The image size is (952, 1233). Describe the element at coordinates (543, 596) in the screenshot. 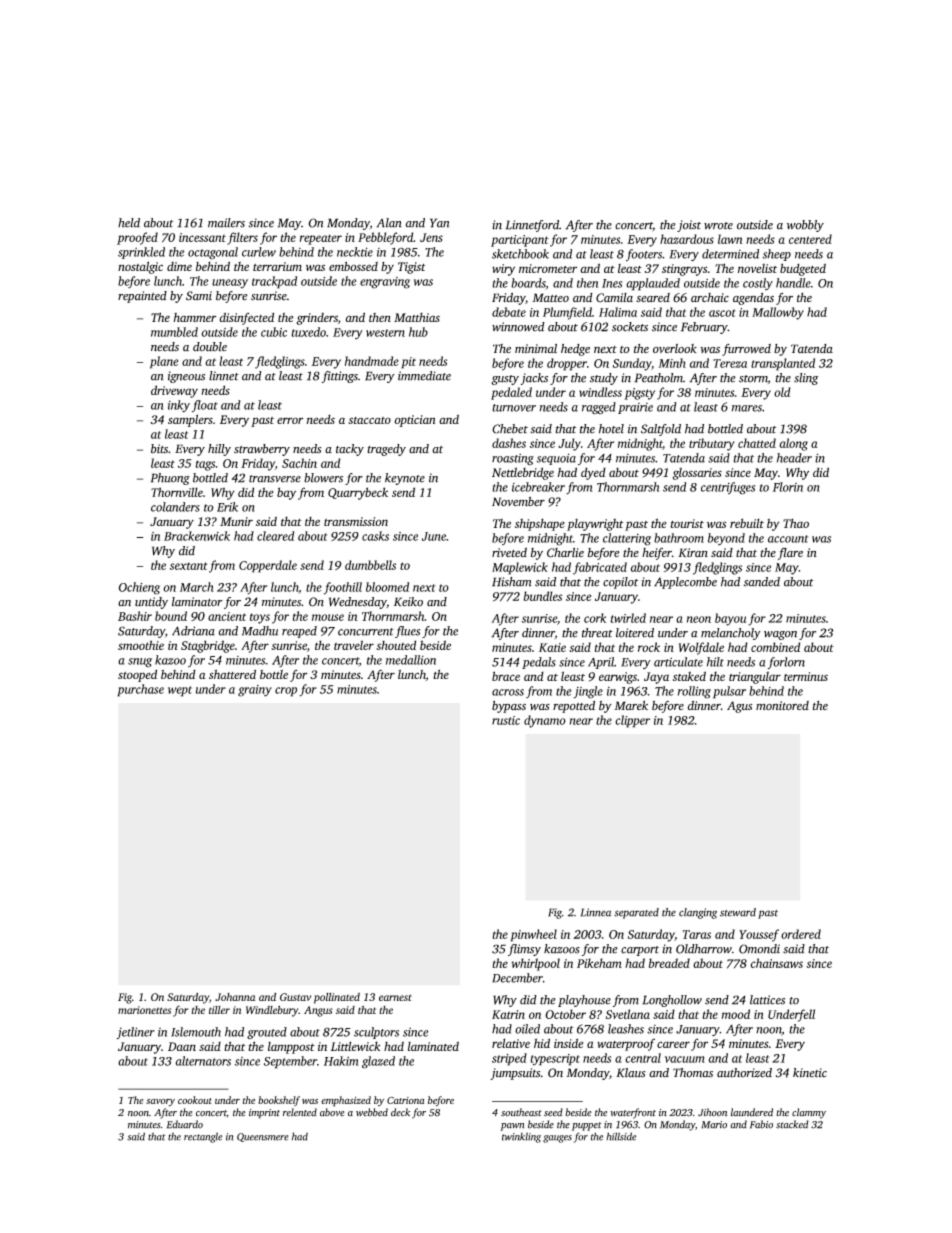

I see `bundles` at that location.
